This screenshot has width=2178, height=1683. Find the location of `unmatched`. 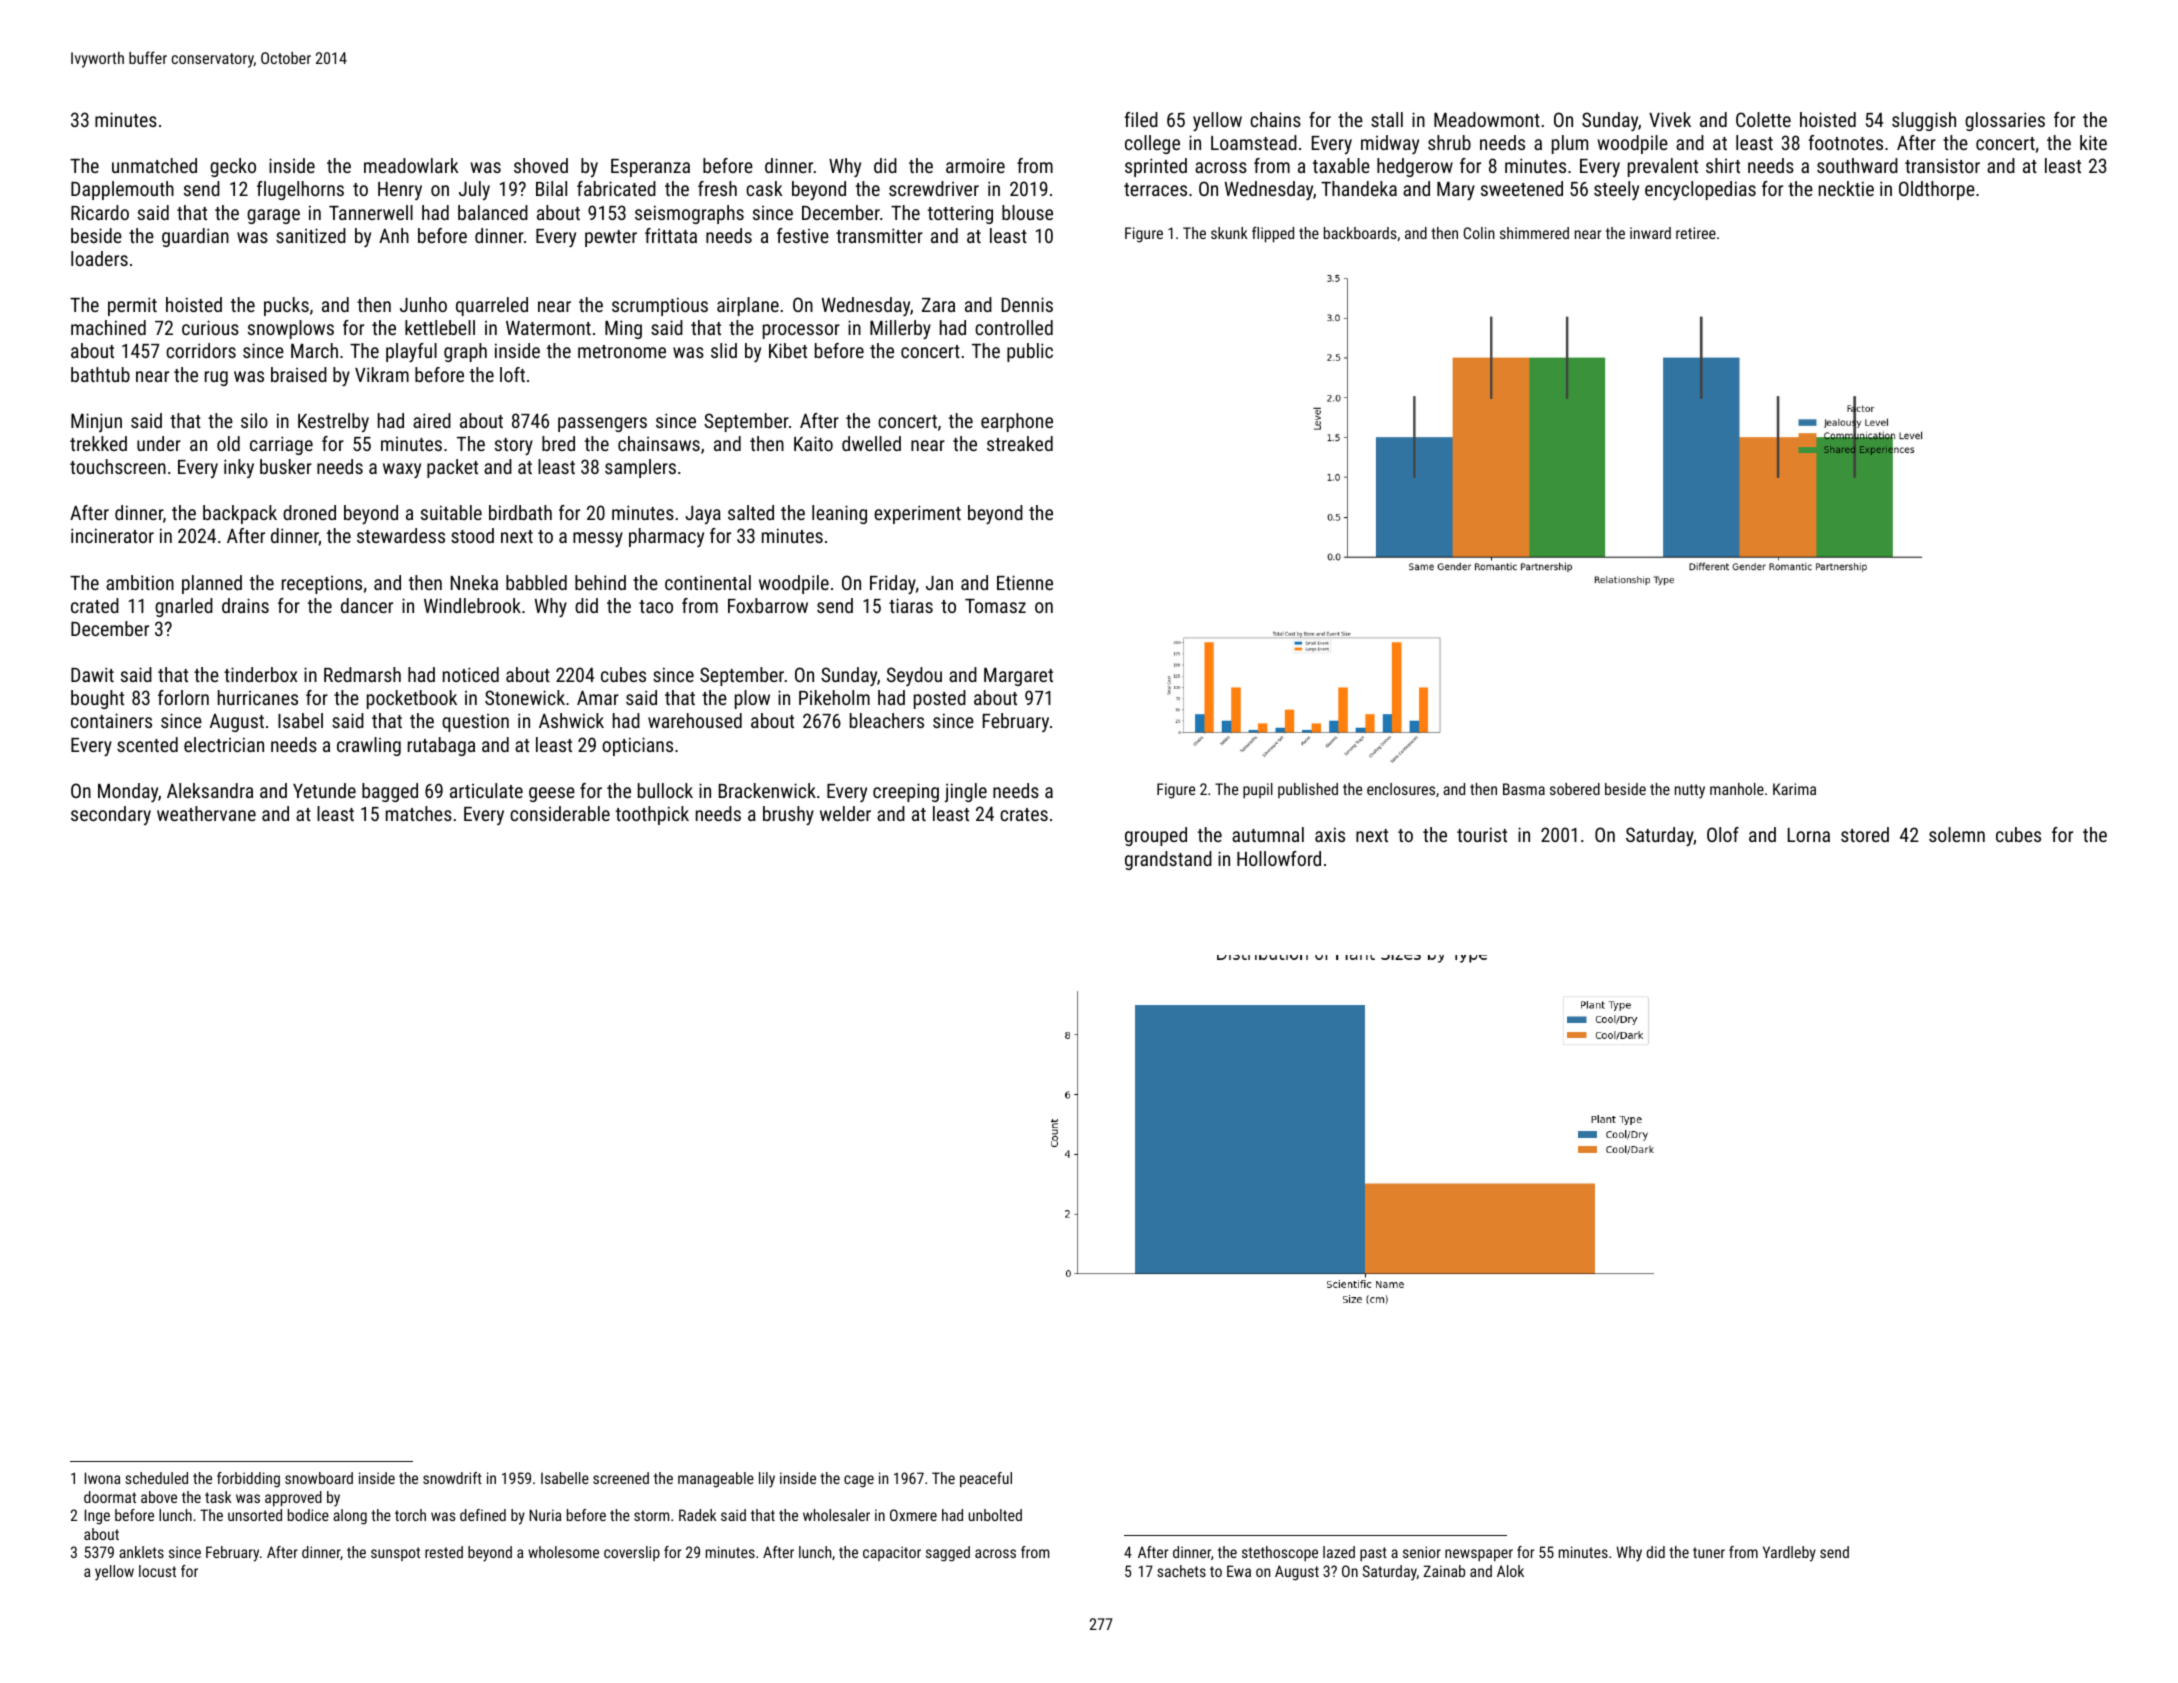

unmatched is located at coordinates (154, 165).
